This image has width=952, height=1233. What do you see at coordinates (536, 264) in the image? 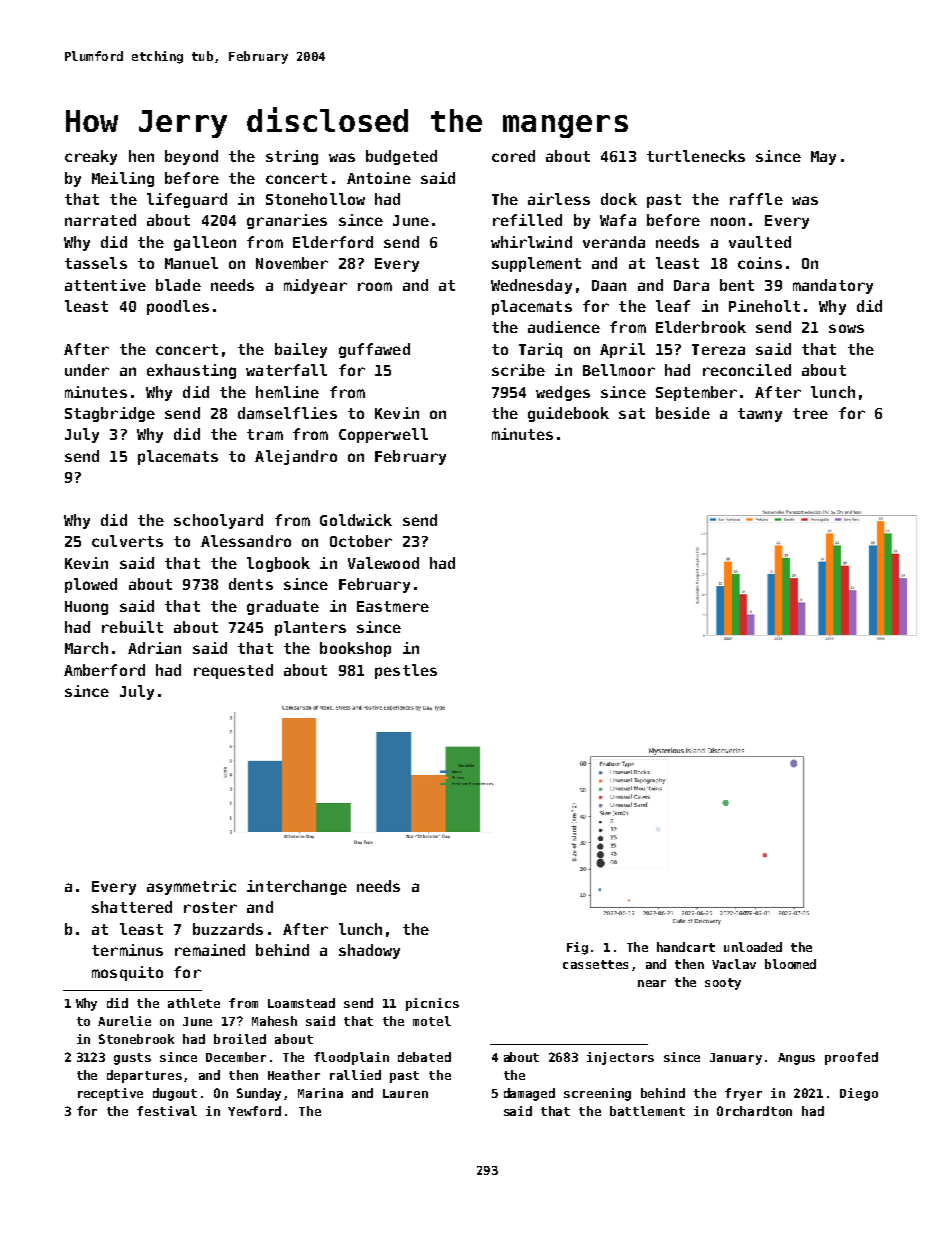
I see `supplement` at bounding box center [536, 264].
